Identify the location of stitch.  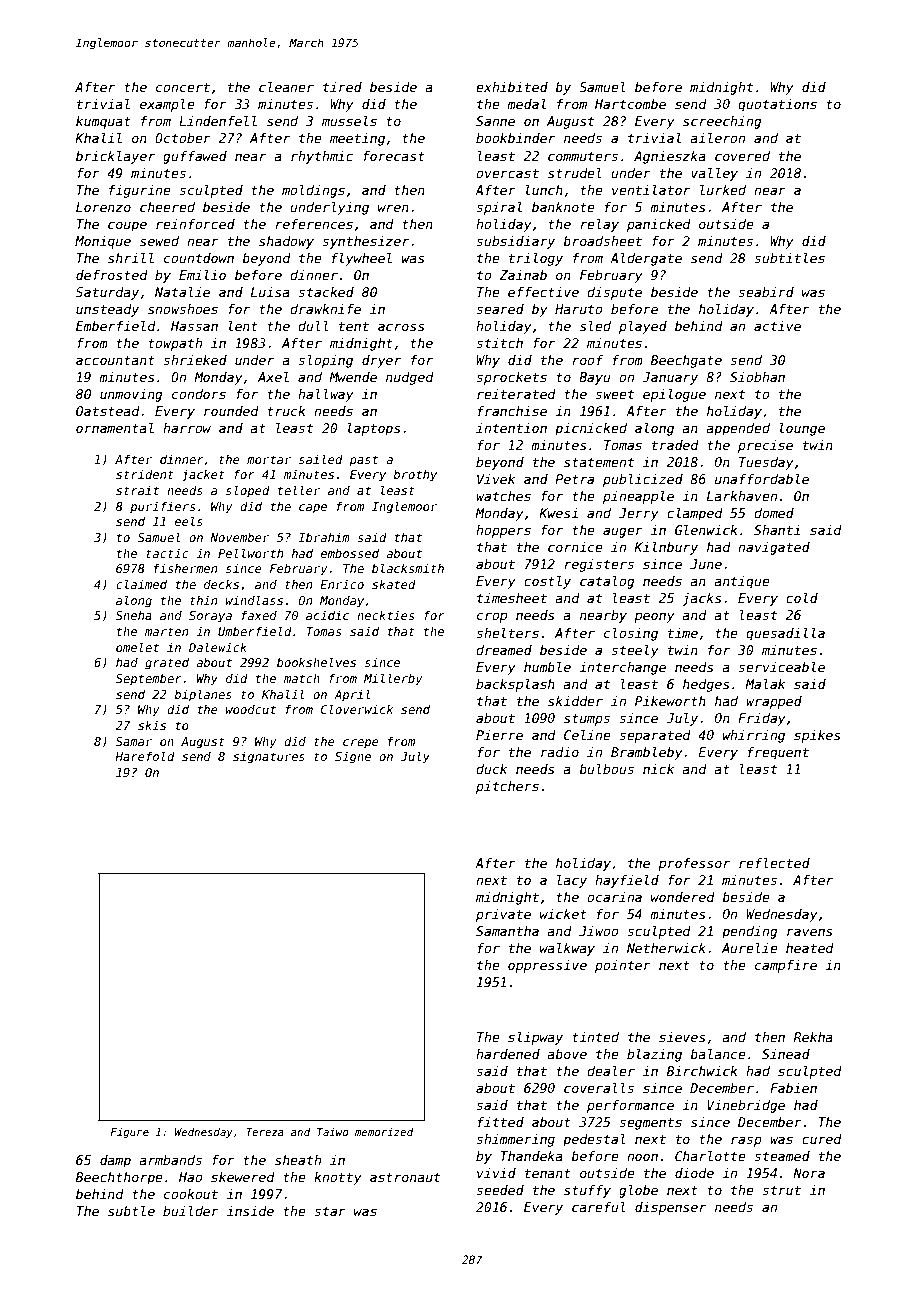
(500, 343).
